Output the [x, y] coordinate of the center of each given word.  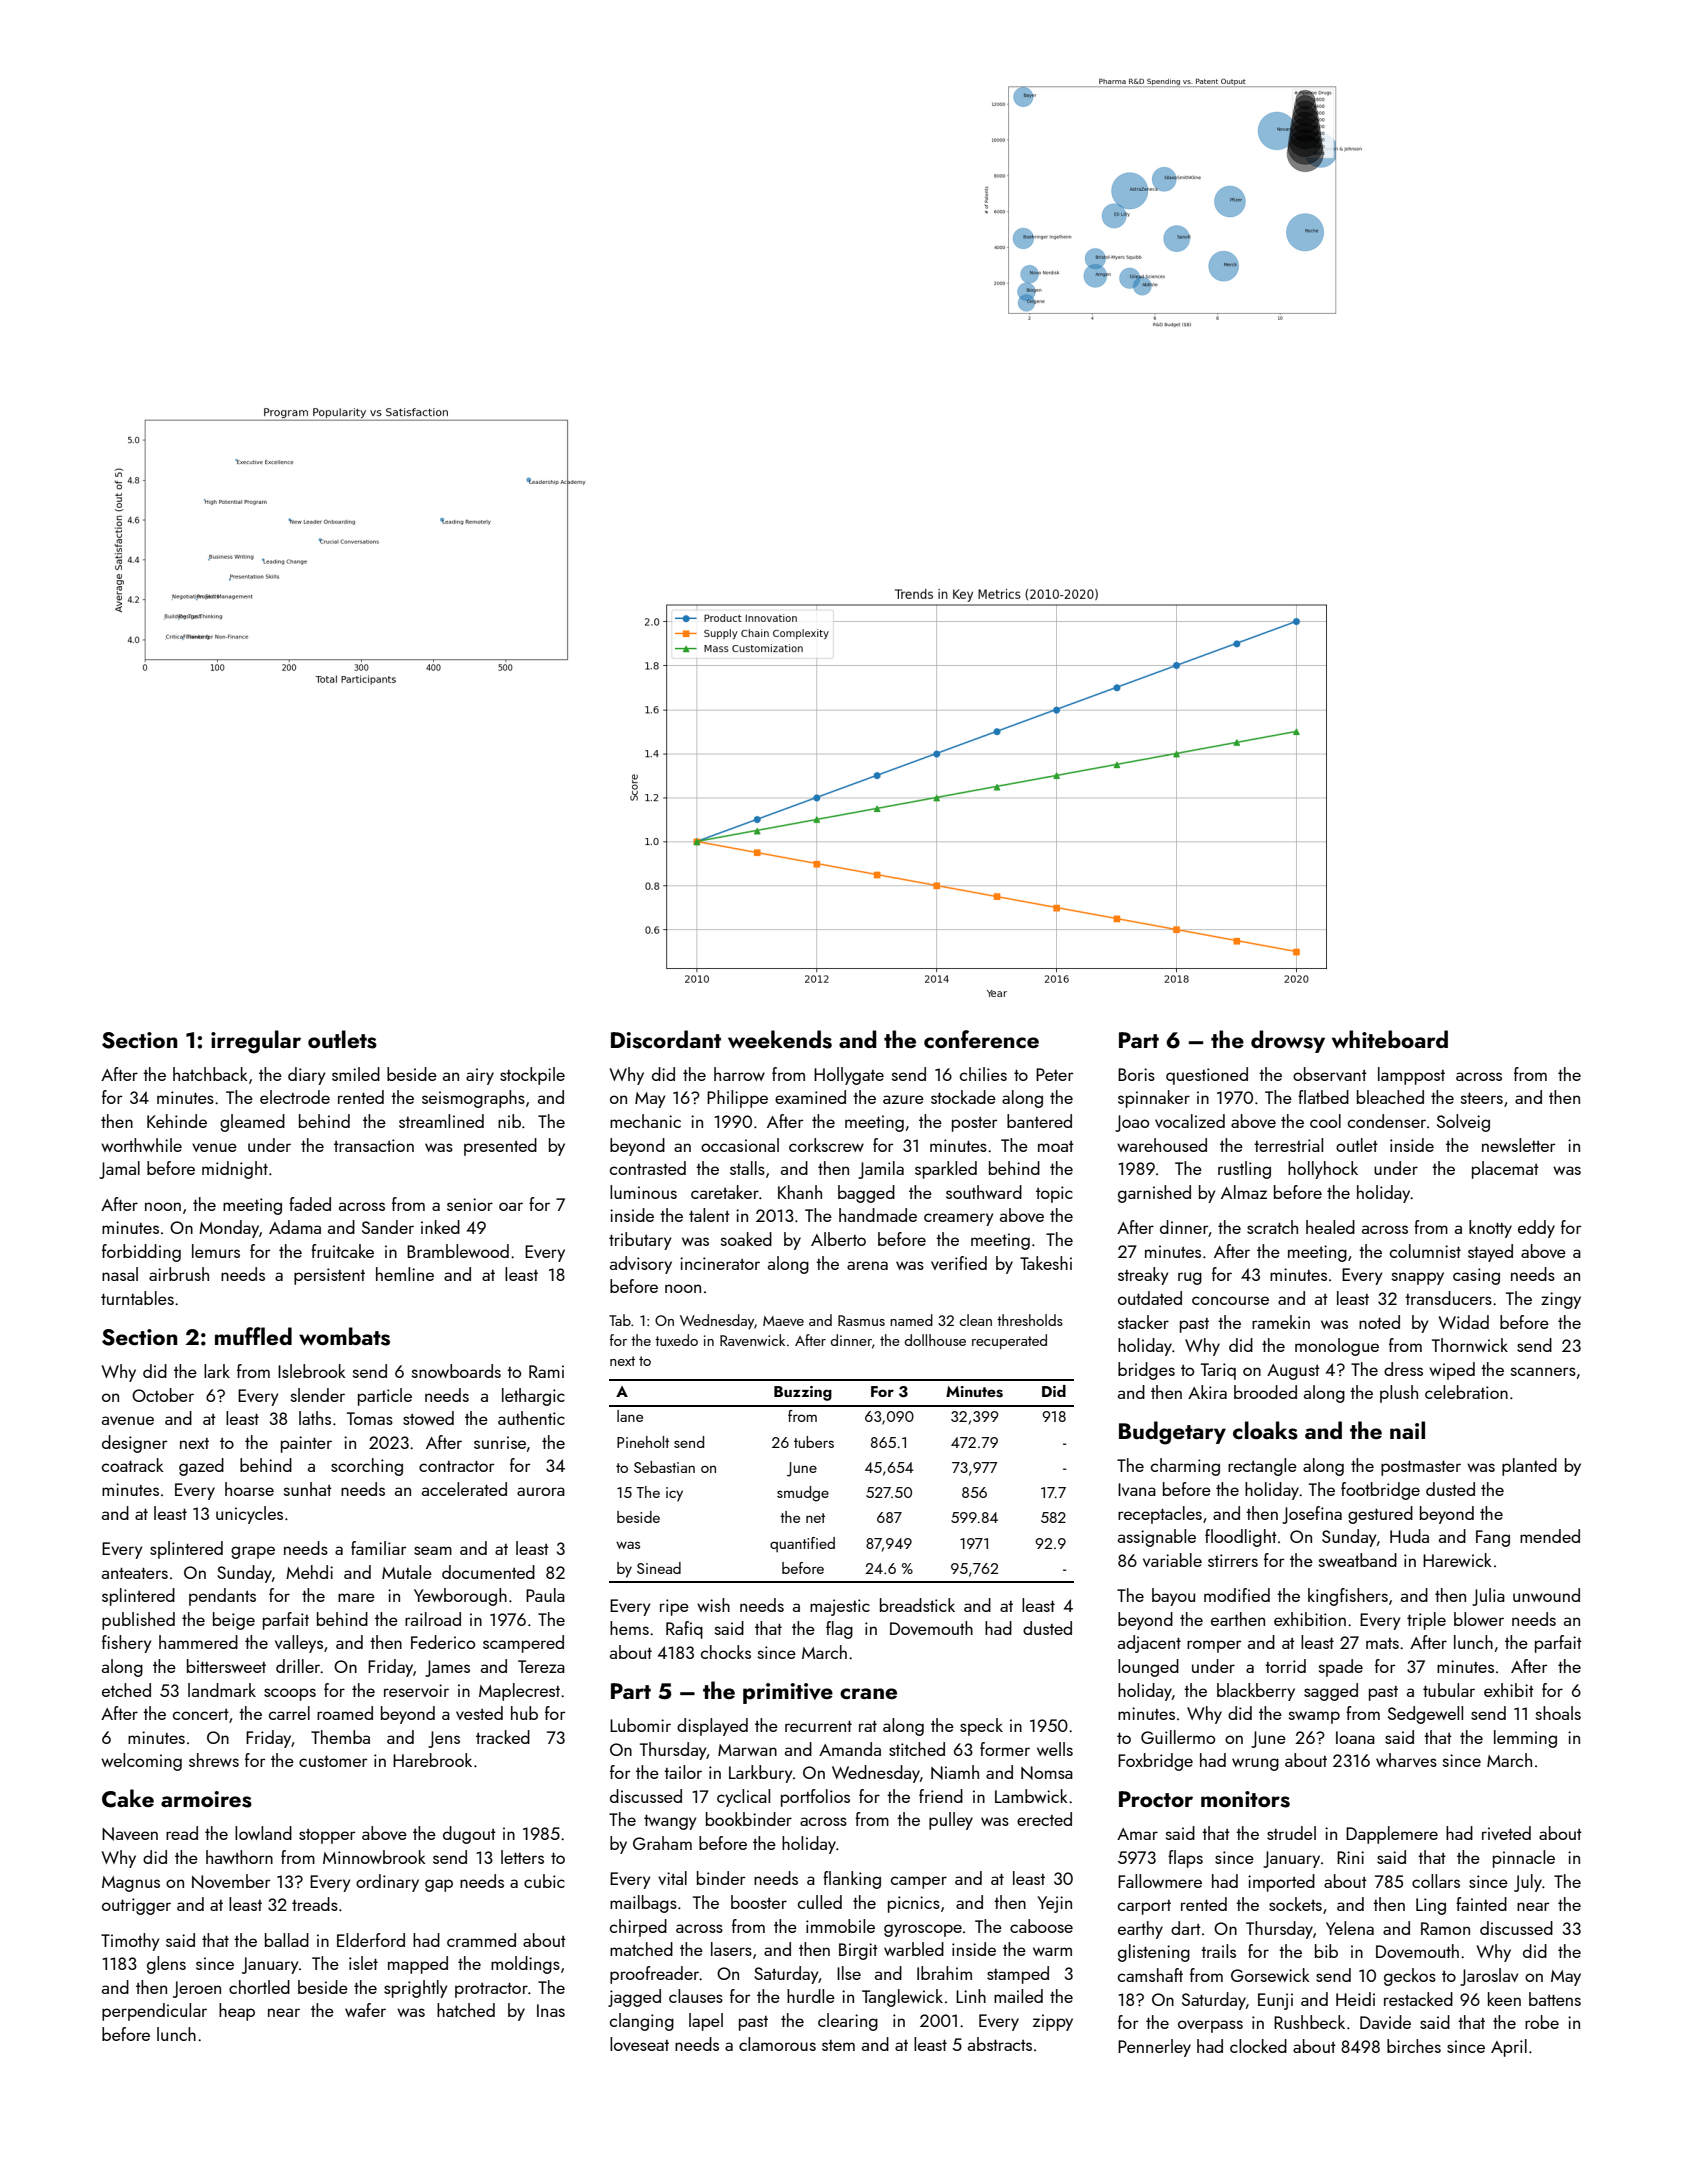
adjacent [1149, 1644]
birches [1414, 2046]
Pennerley [1154, 2048]
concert [201, 1714]
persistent [329, 1276]
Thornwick [1470, 1345]
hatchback [210, 1074]
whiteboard [1390, 1039]
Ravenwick [752, 1340]
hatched [466, 2010]
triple [1426, 1621]
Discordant [666, 1039]
